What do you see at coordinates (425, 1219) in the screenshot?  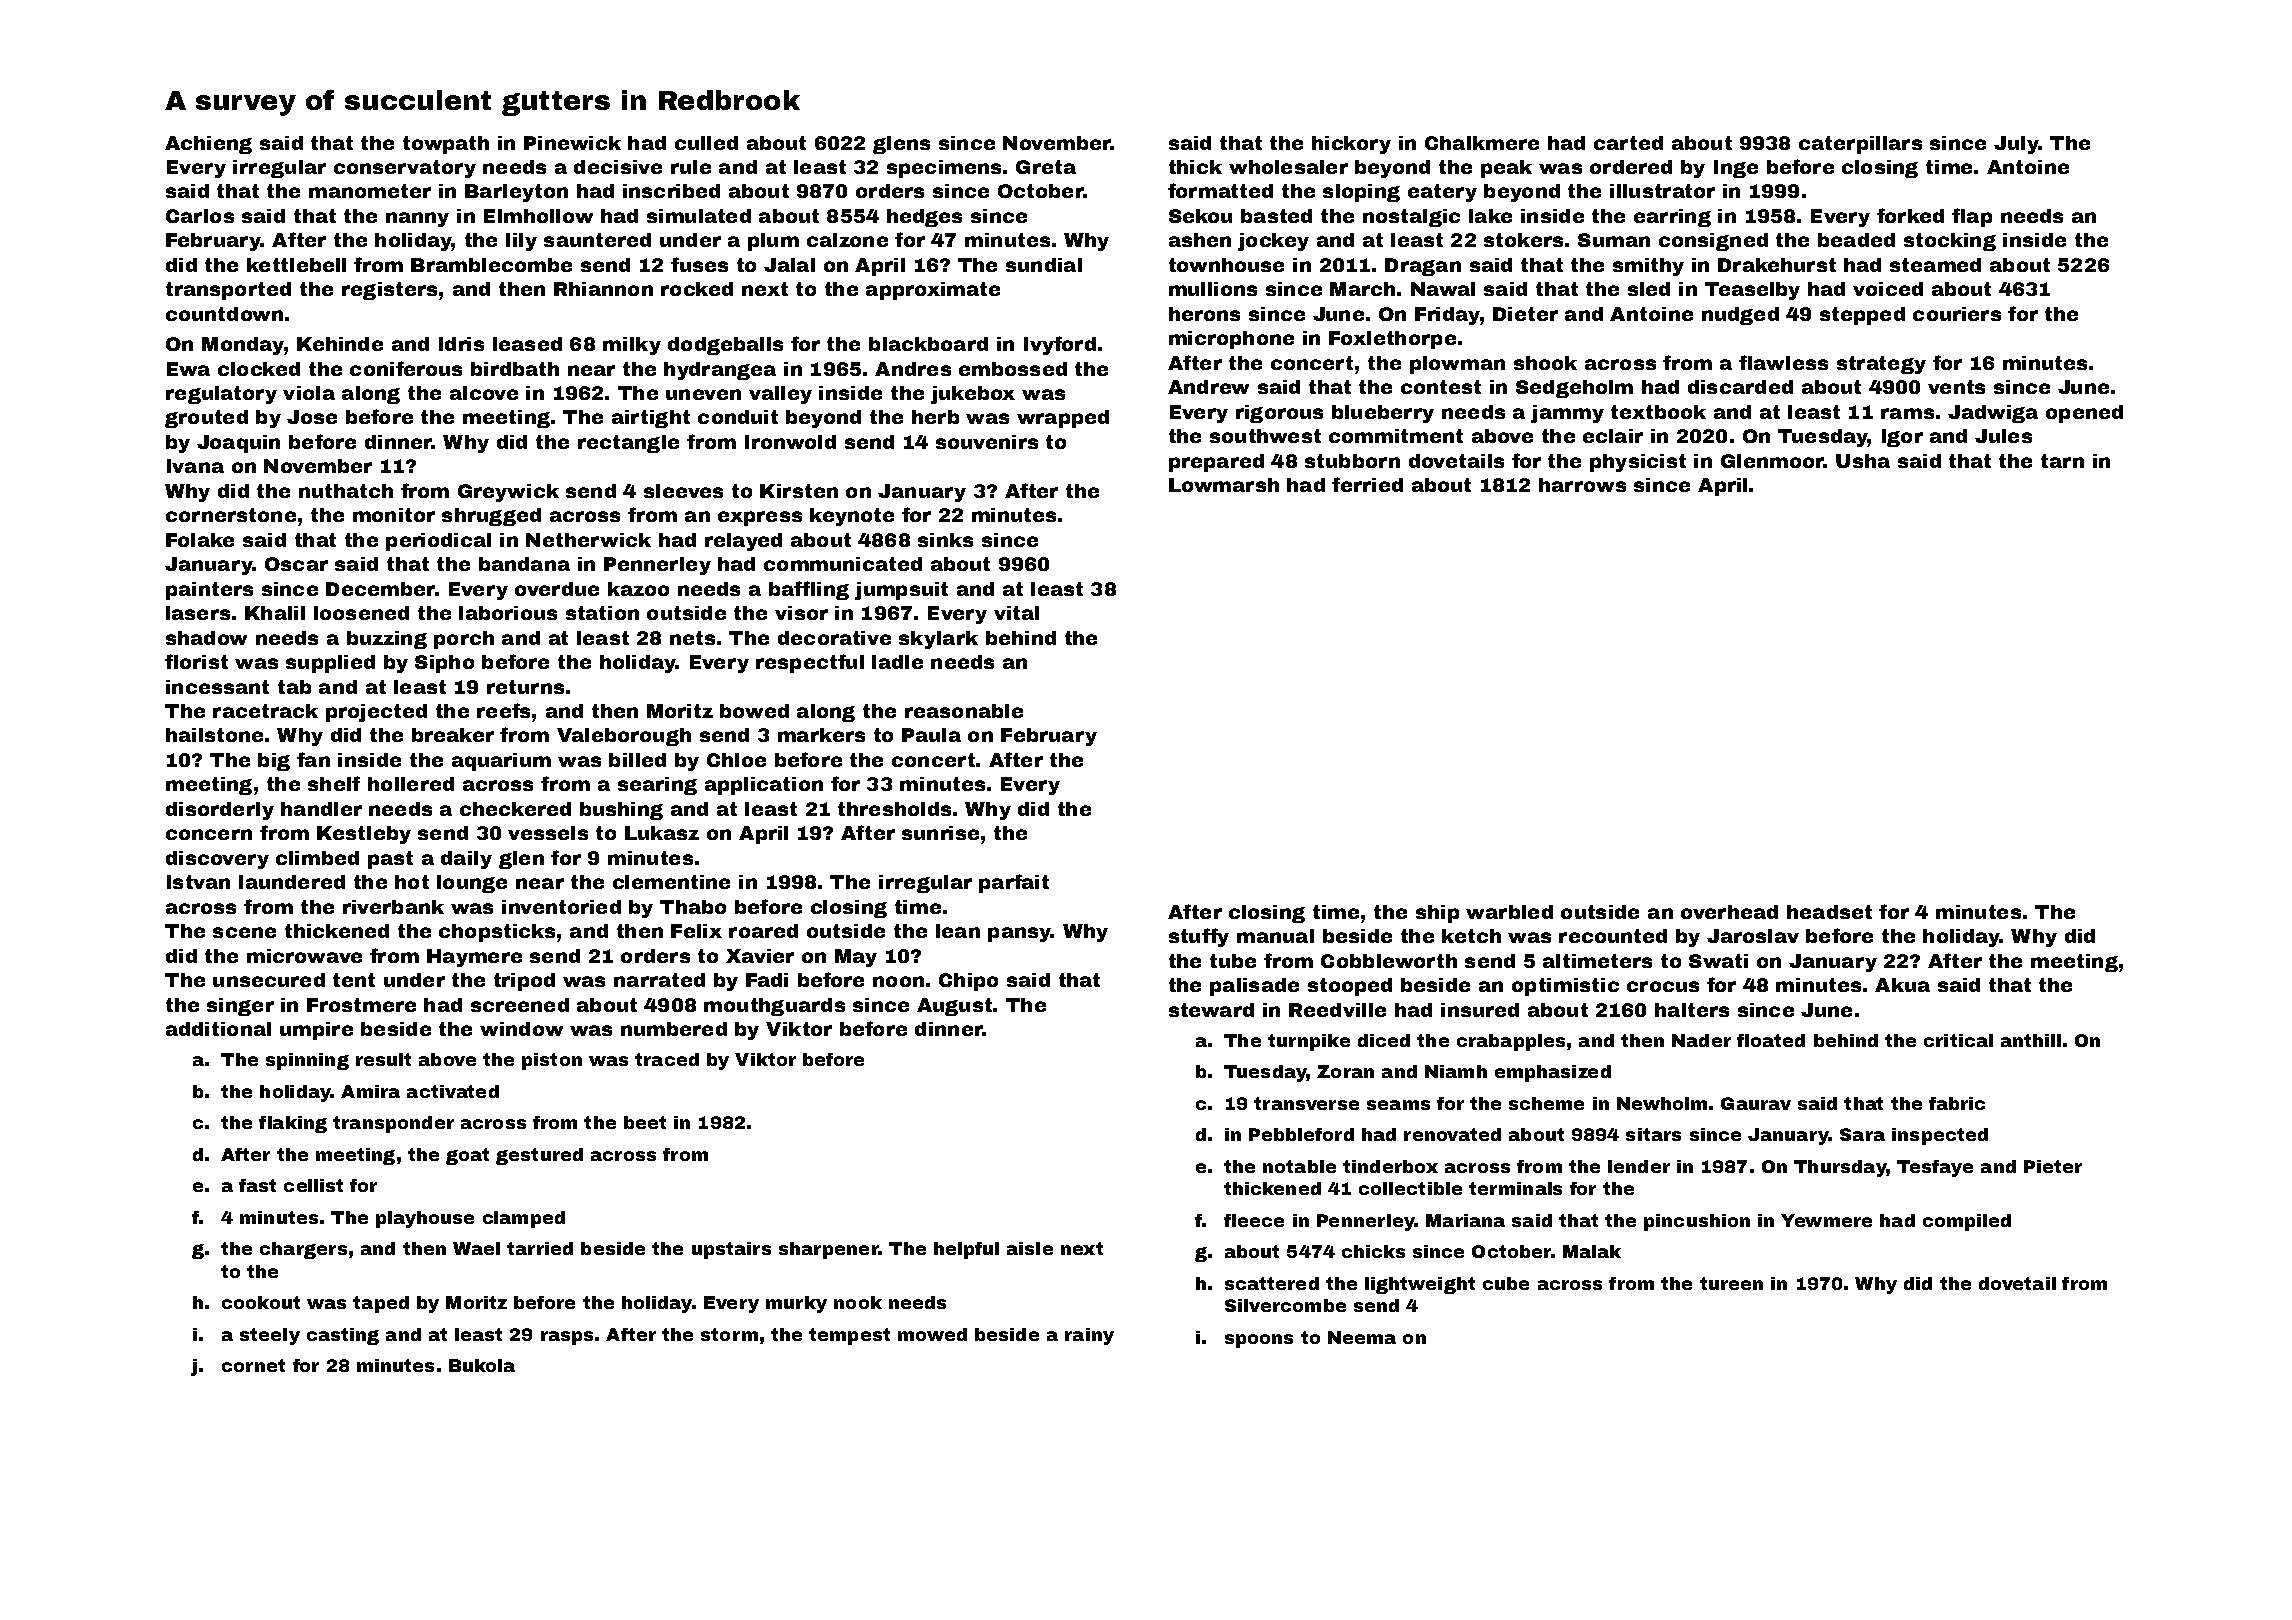 I see `playhouse` at bounding box center [425, 1219].
